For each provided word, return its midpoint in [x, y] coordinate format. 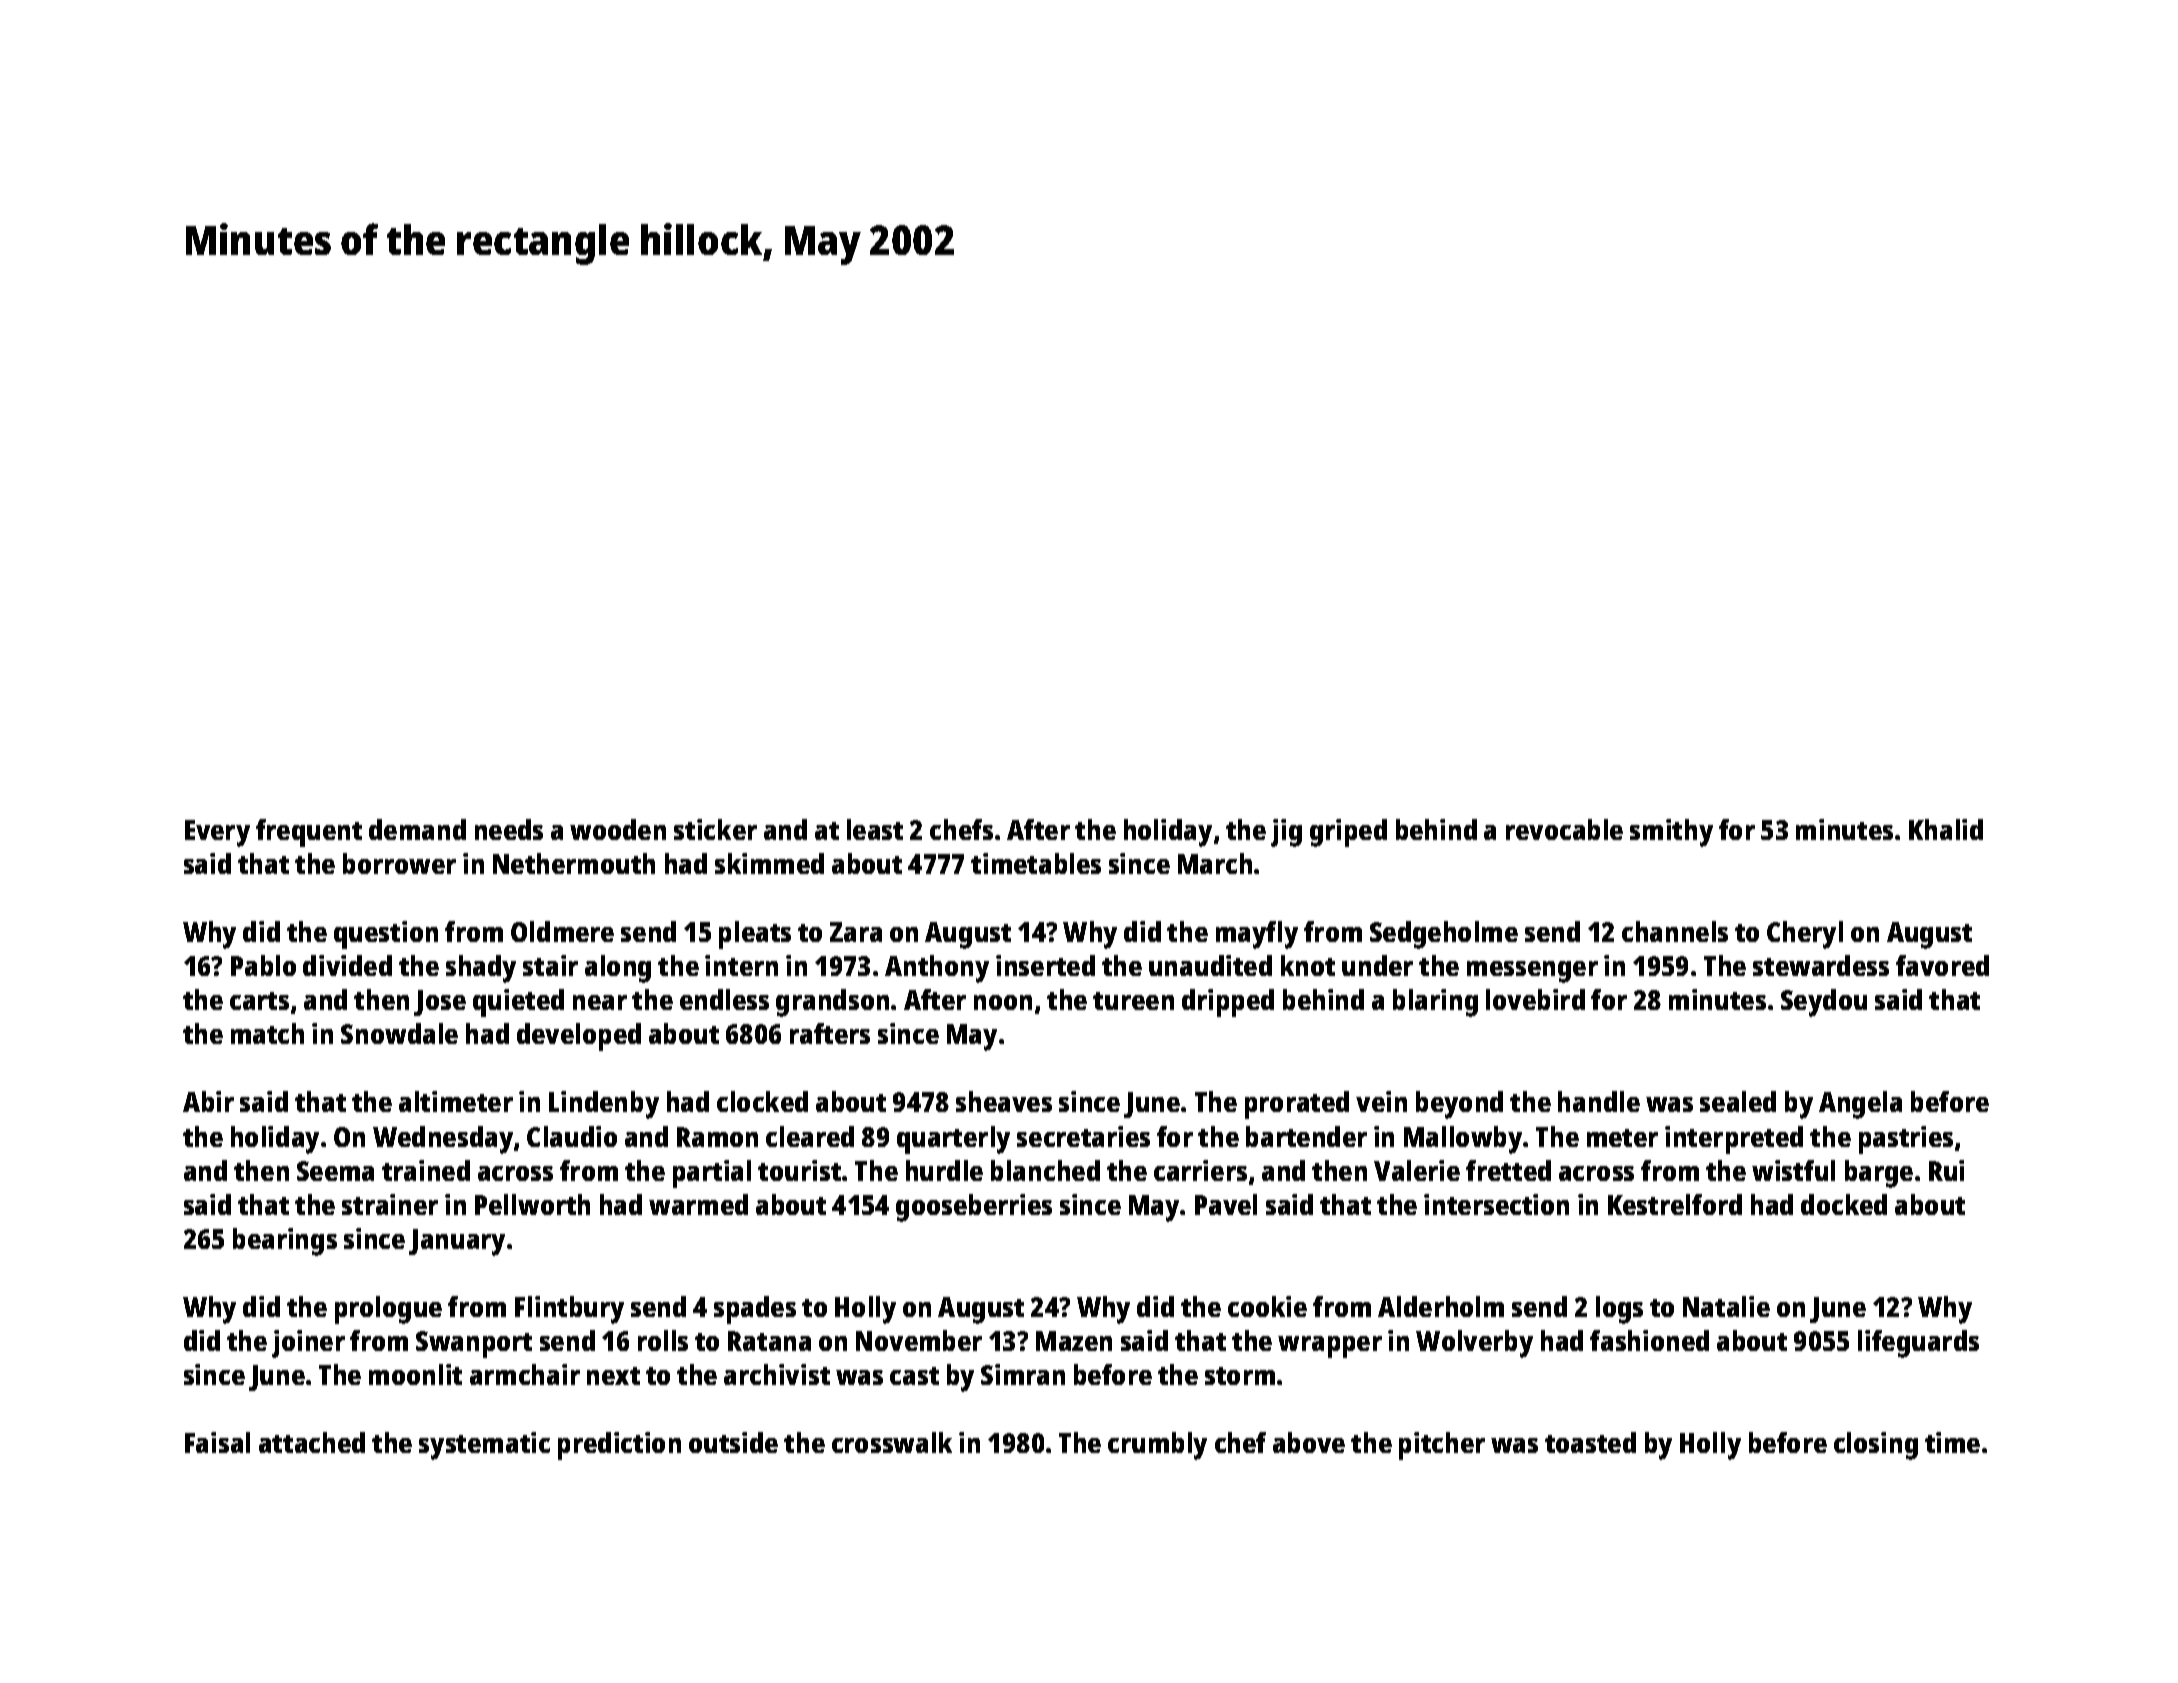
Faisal [217, 1442]
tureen [1133, 1001]
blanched [1045, 1170]
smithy [1671, 833]
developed [579, 1037]
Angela [1860, 1105]
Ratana [769, 1341]
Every [217, 833]
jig [1286, 833]
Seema [335, 1171]
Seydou [1824, 1003]
